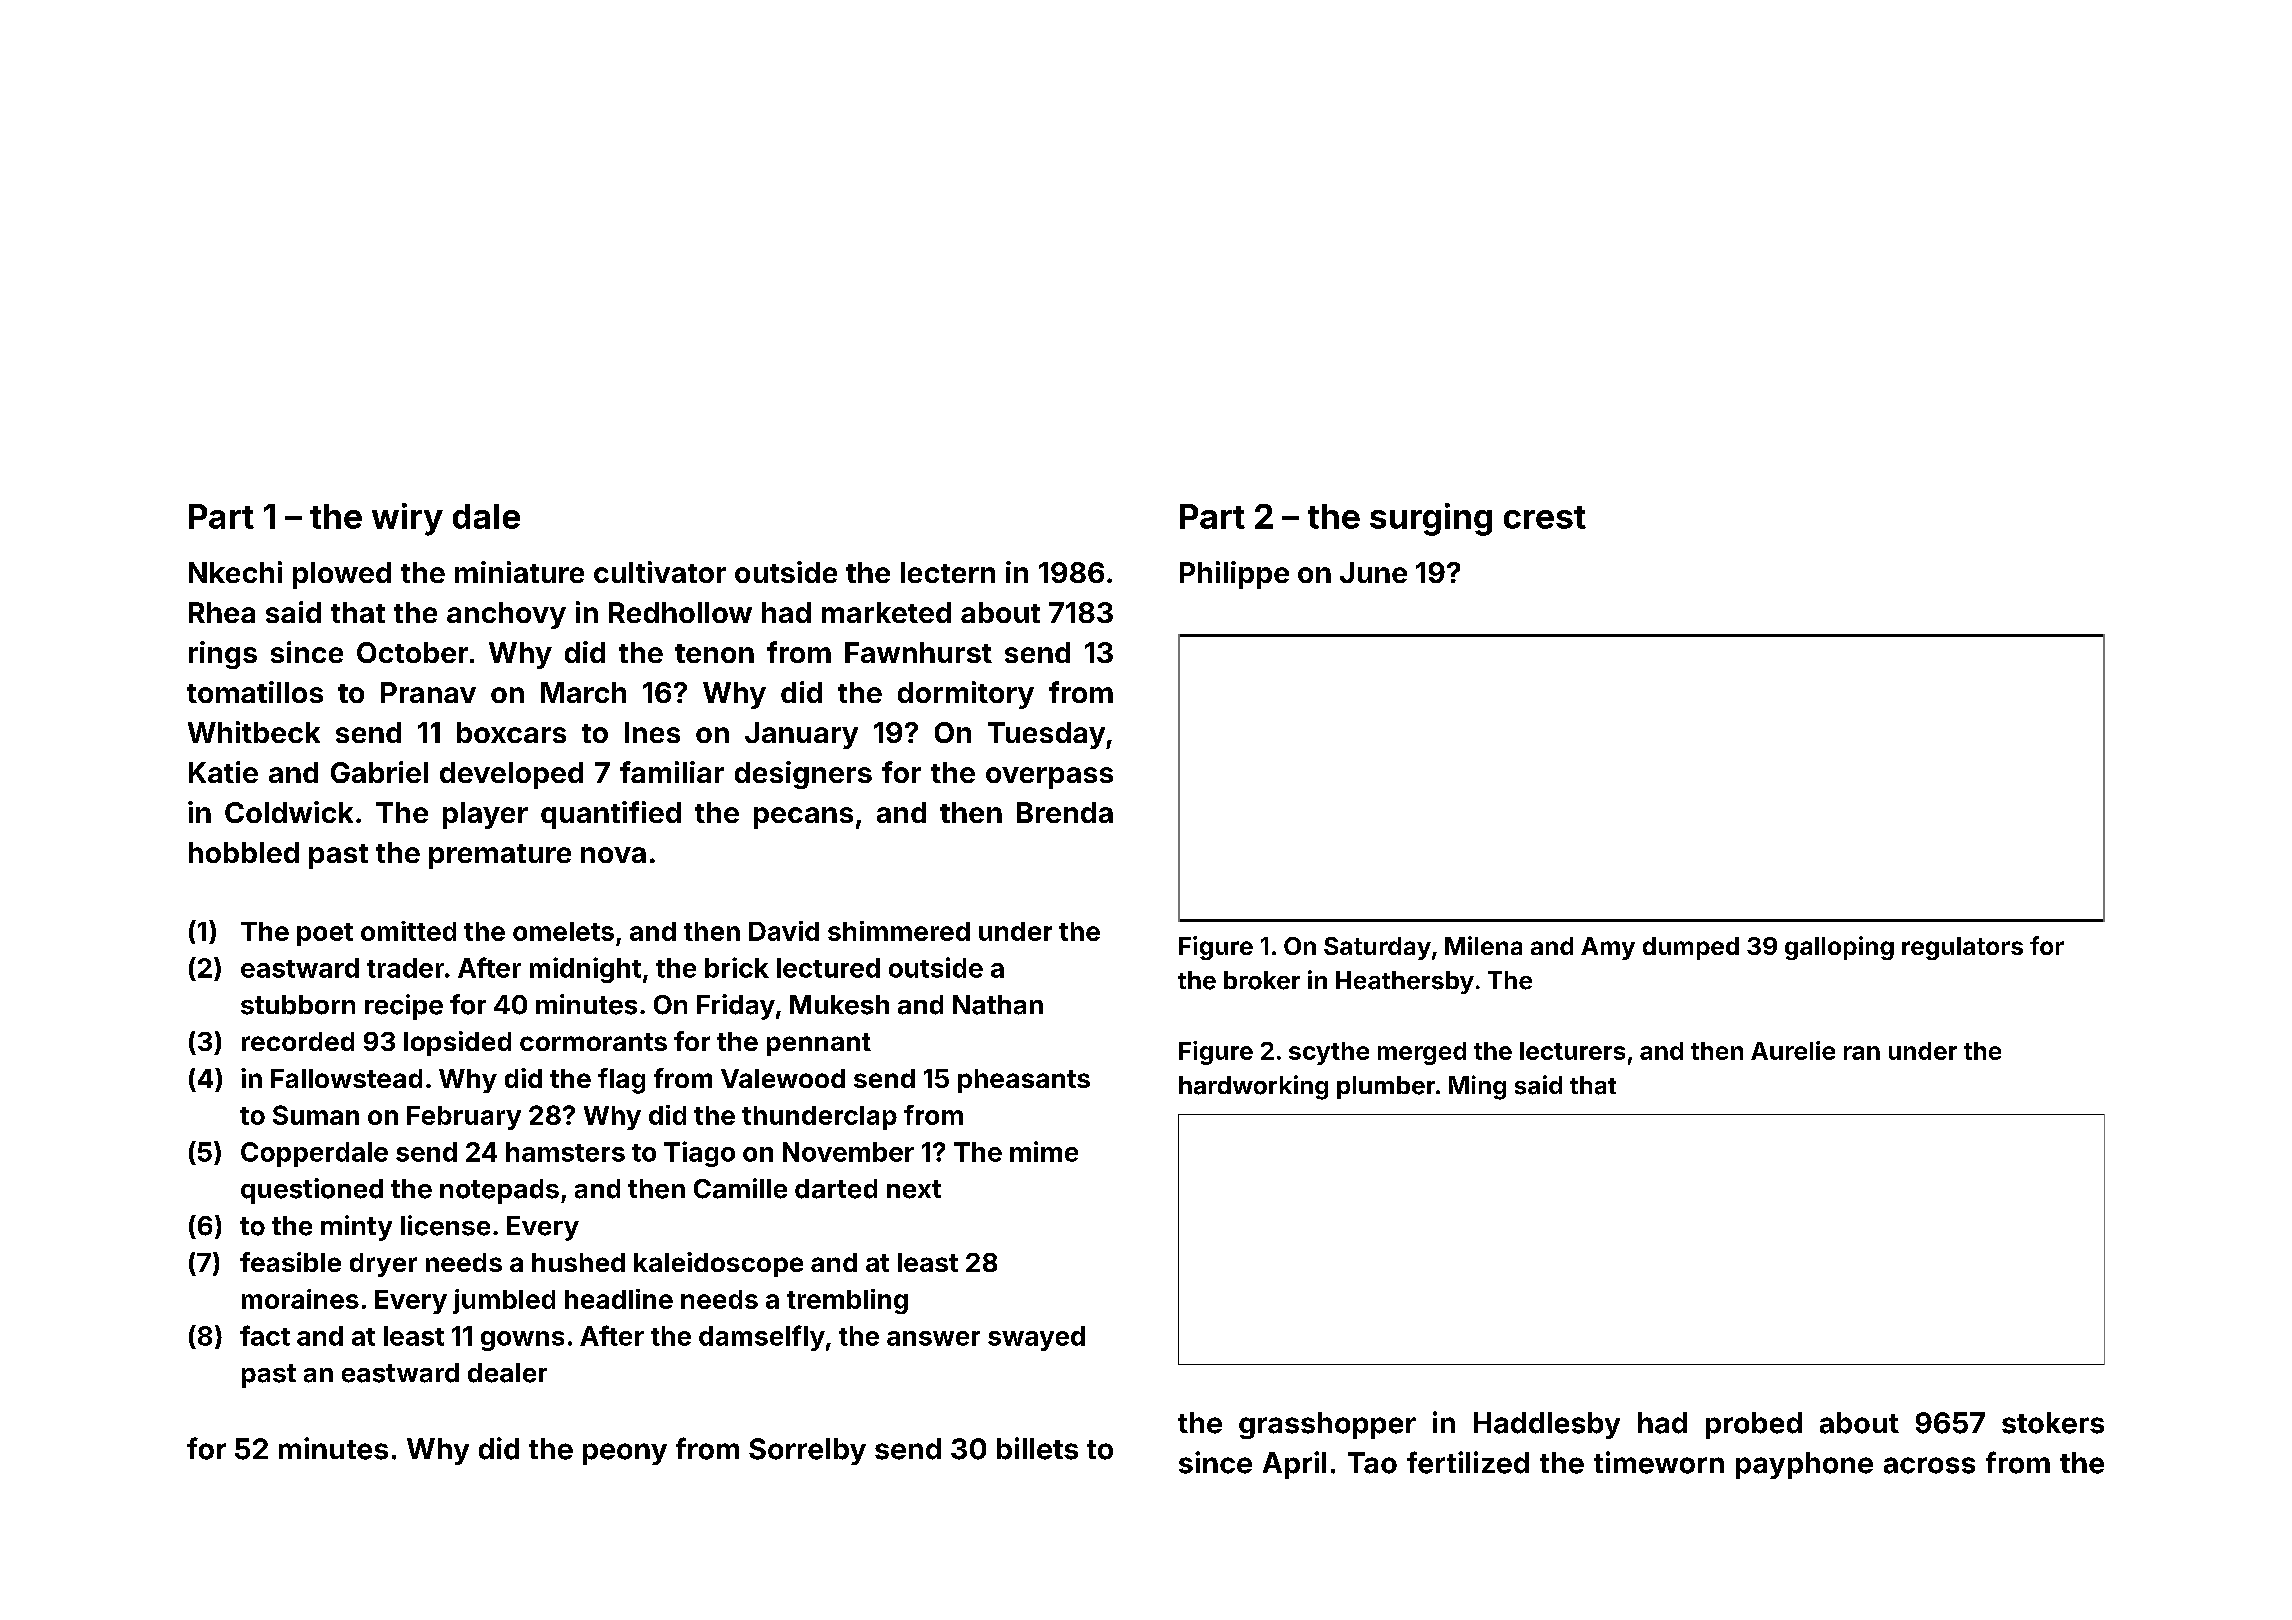  What do you see at coordinates (316, 1115) in the screenshot?
I see `Suman` at bounding box center [316, 1115].
